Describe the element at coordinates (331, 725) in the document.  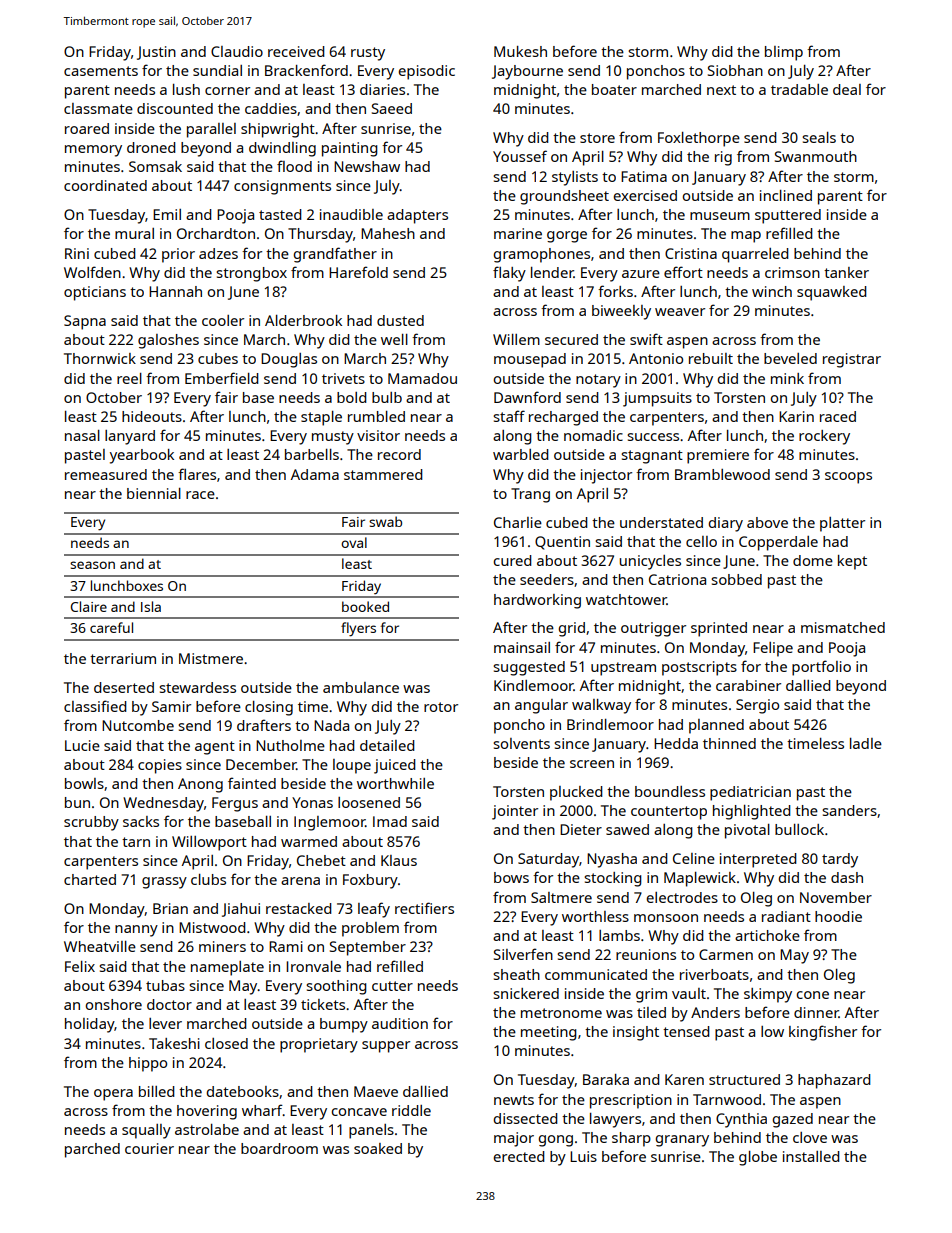
I see `Nada` at that location.
